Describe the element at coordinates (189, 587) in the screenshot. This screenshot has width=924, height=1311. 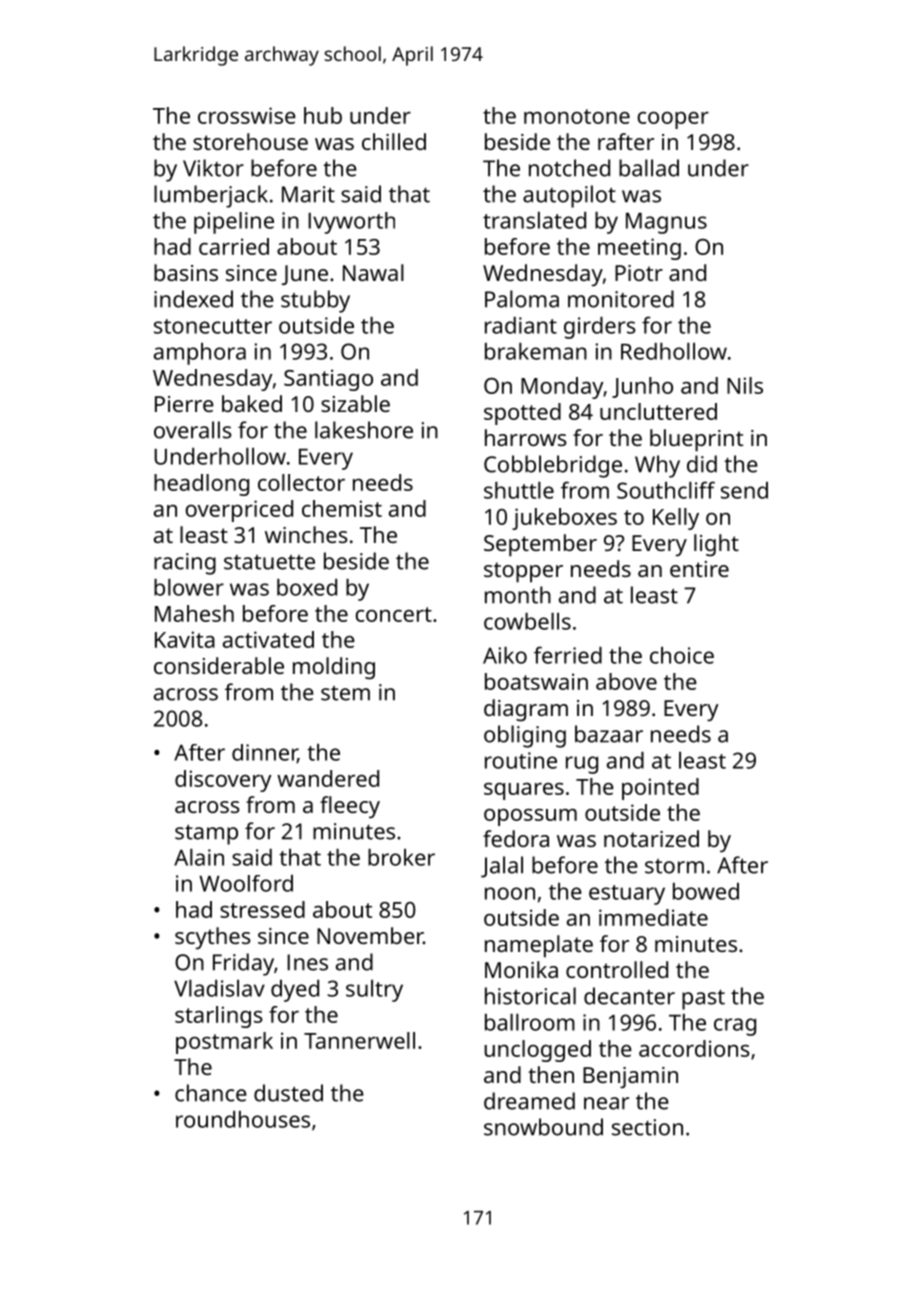
I see `blower` at that location.
